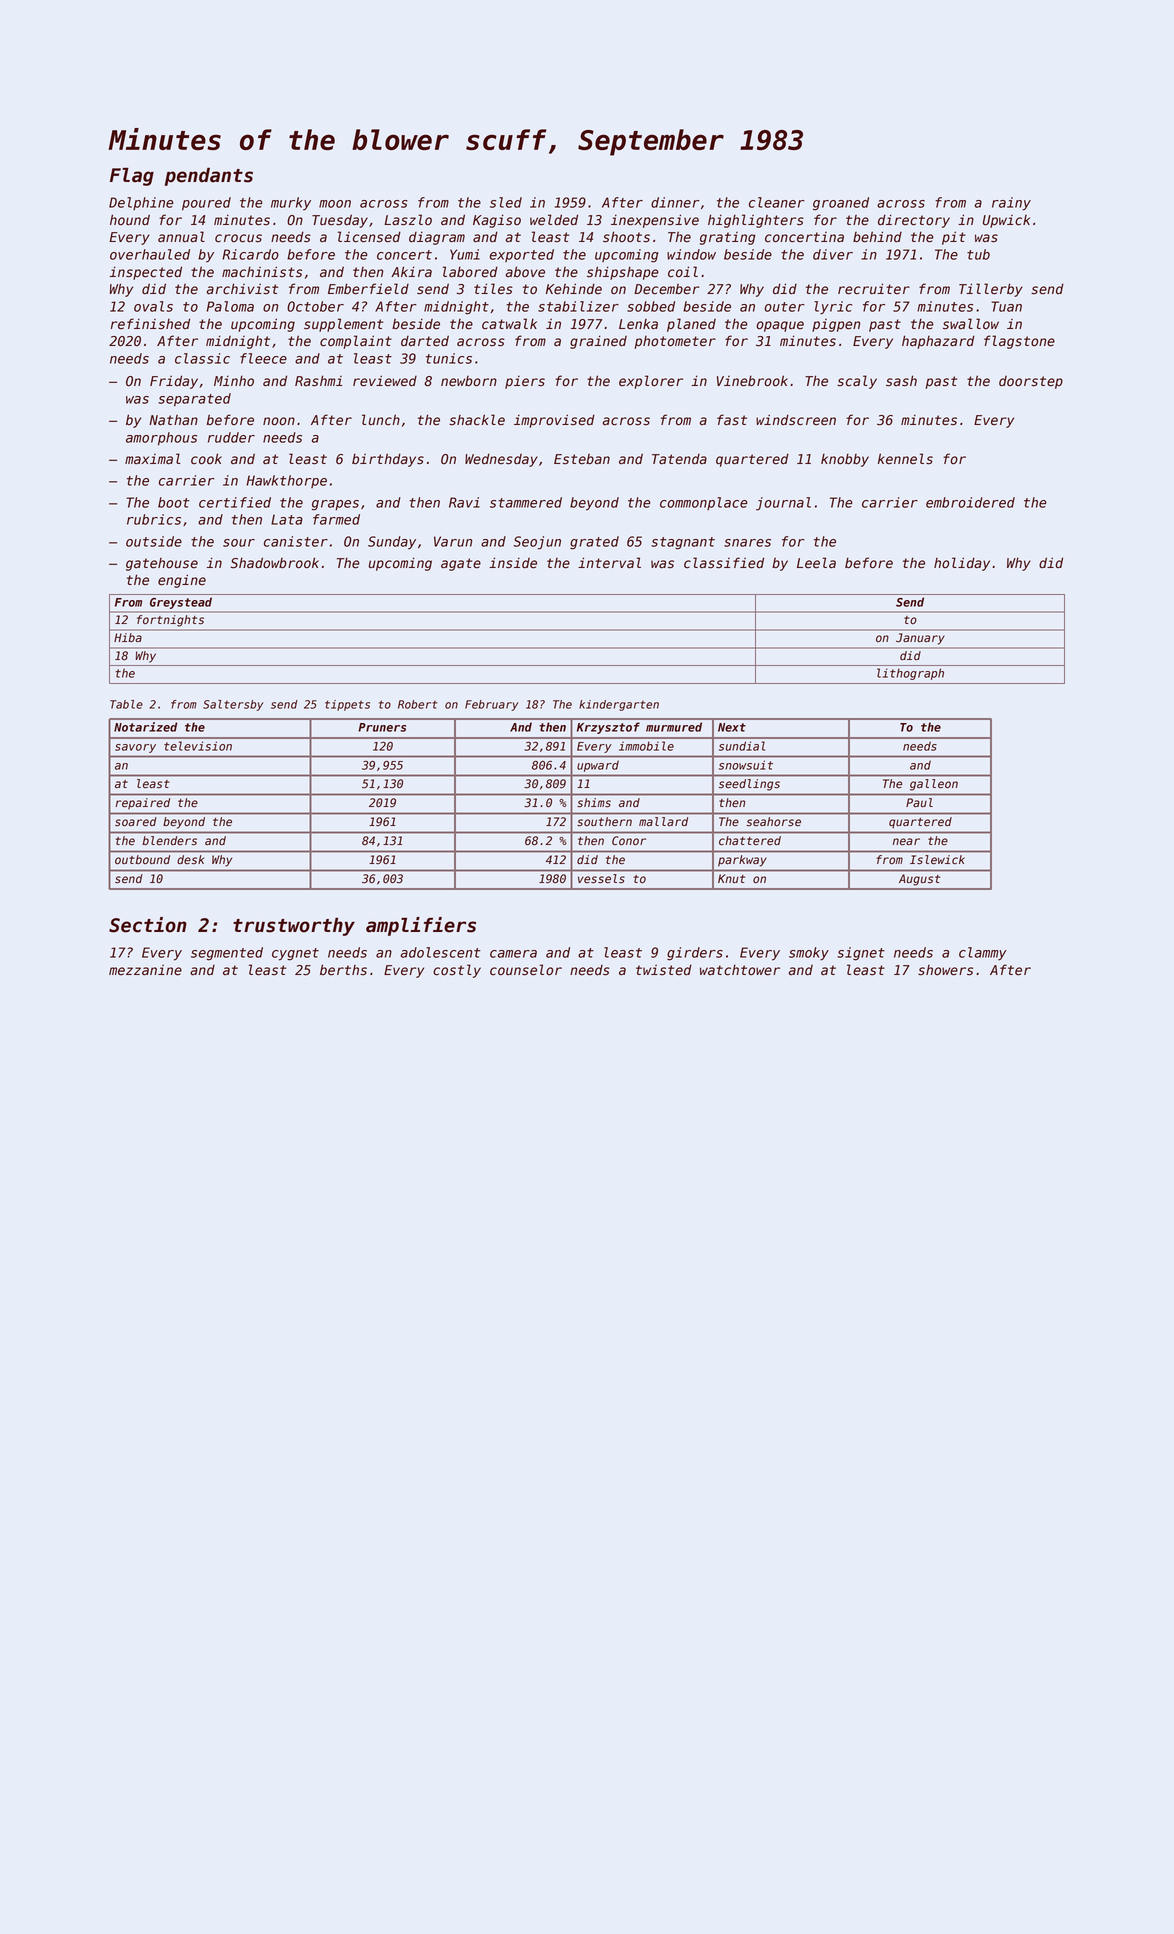  What do you see at coordinates (845, 460) in the page?
I see `knobby` at bounding box center [845, 460].
